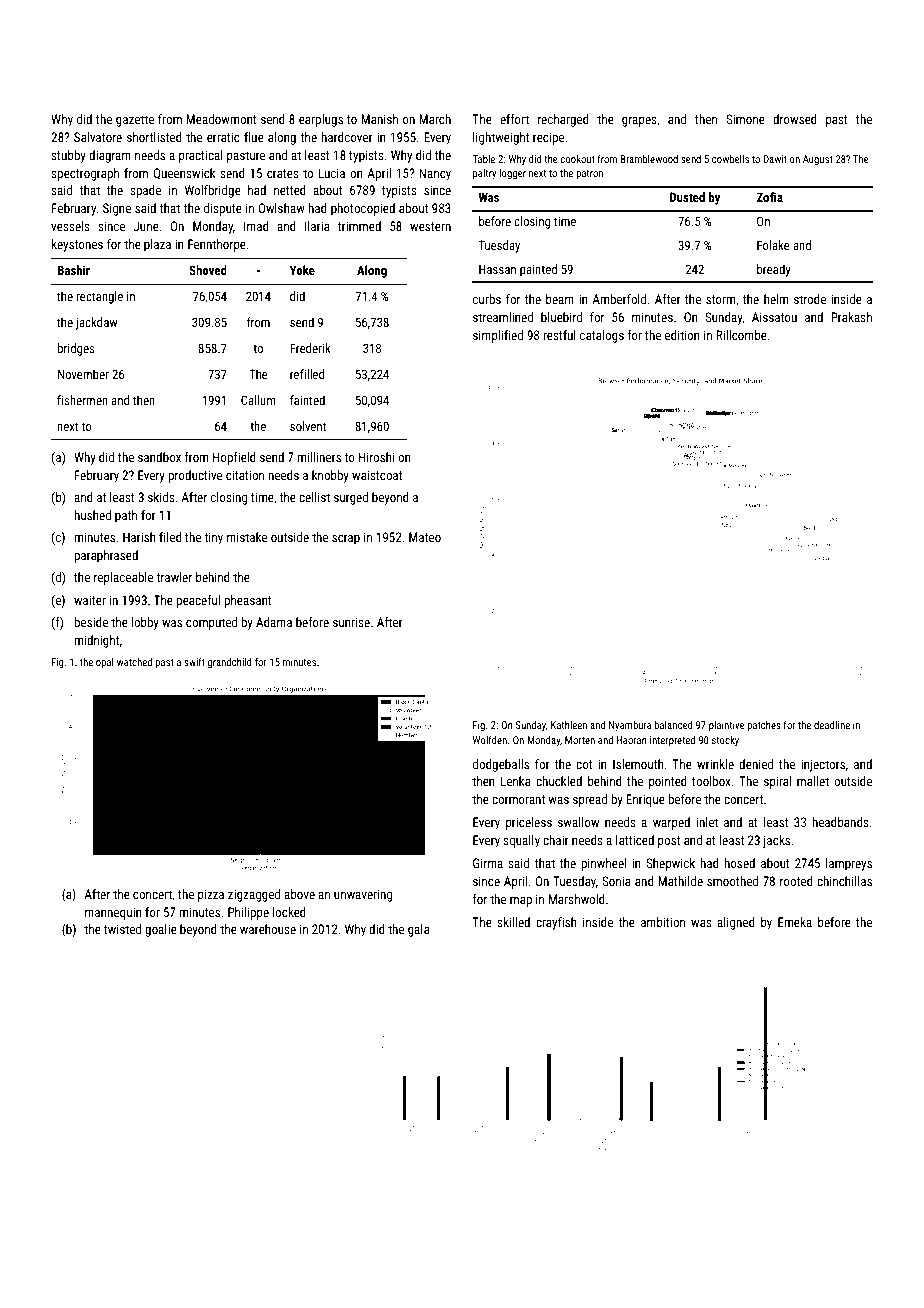 Image resolution: width=924 pixels, height=1308 pixels. What do you see at coordinates (93, 515) in the screenshot?
I see `hushed` at bounding box center [93, 515].
